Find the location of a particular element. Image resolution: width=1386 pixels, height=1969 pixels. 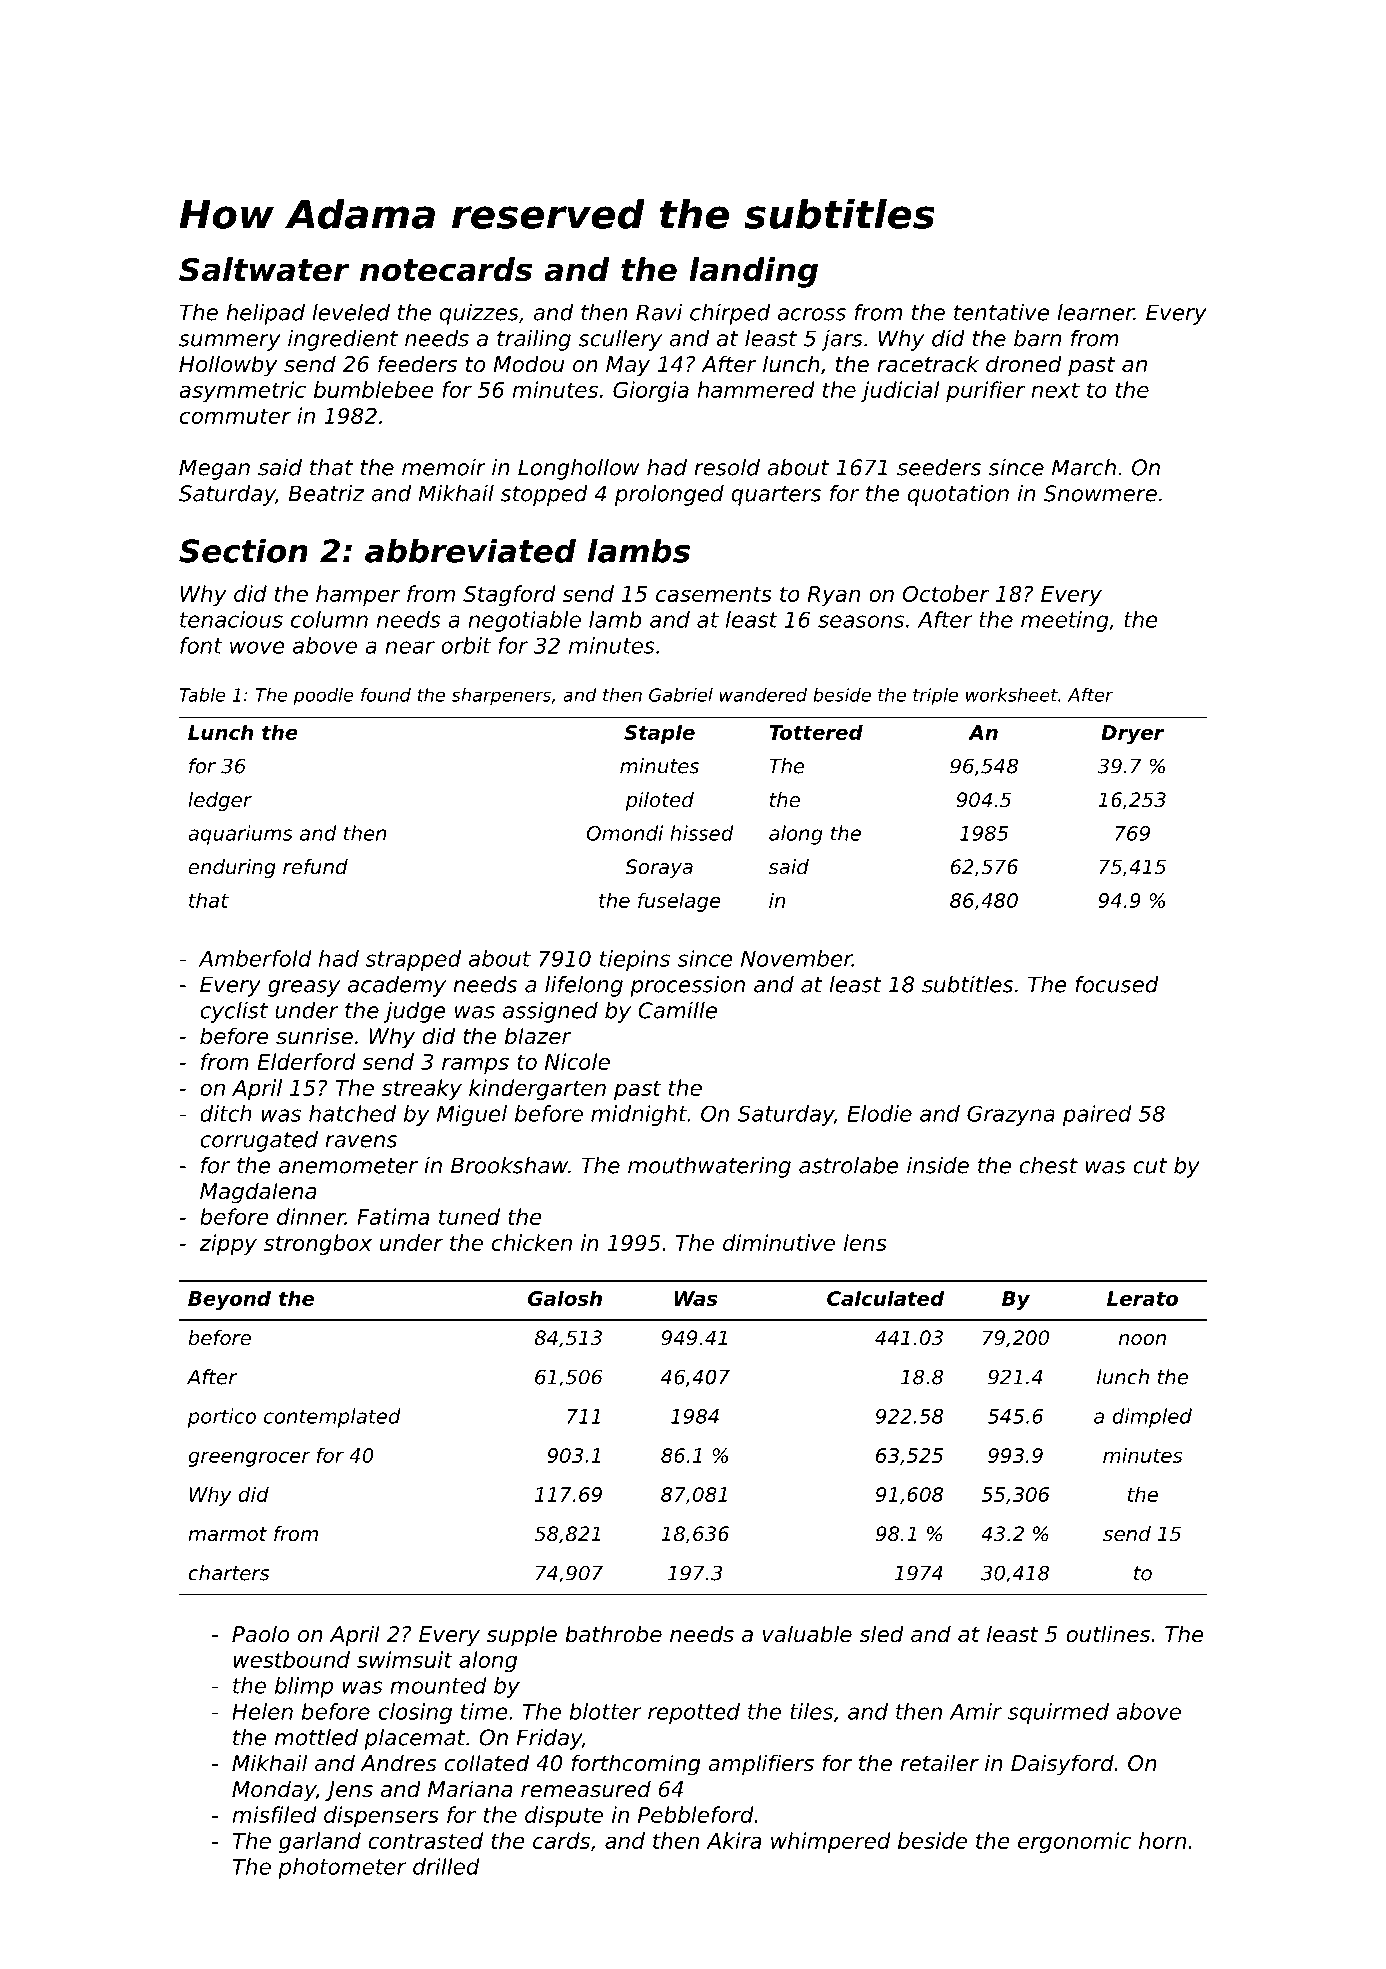

Calculated is located at coordinates (885, 1298).
